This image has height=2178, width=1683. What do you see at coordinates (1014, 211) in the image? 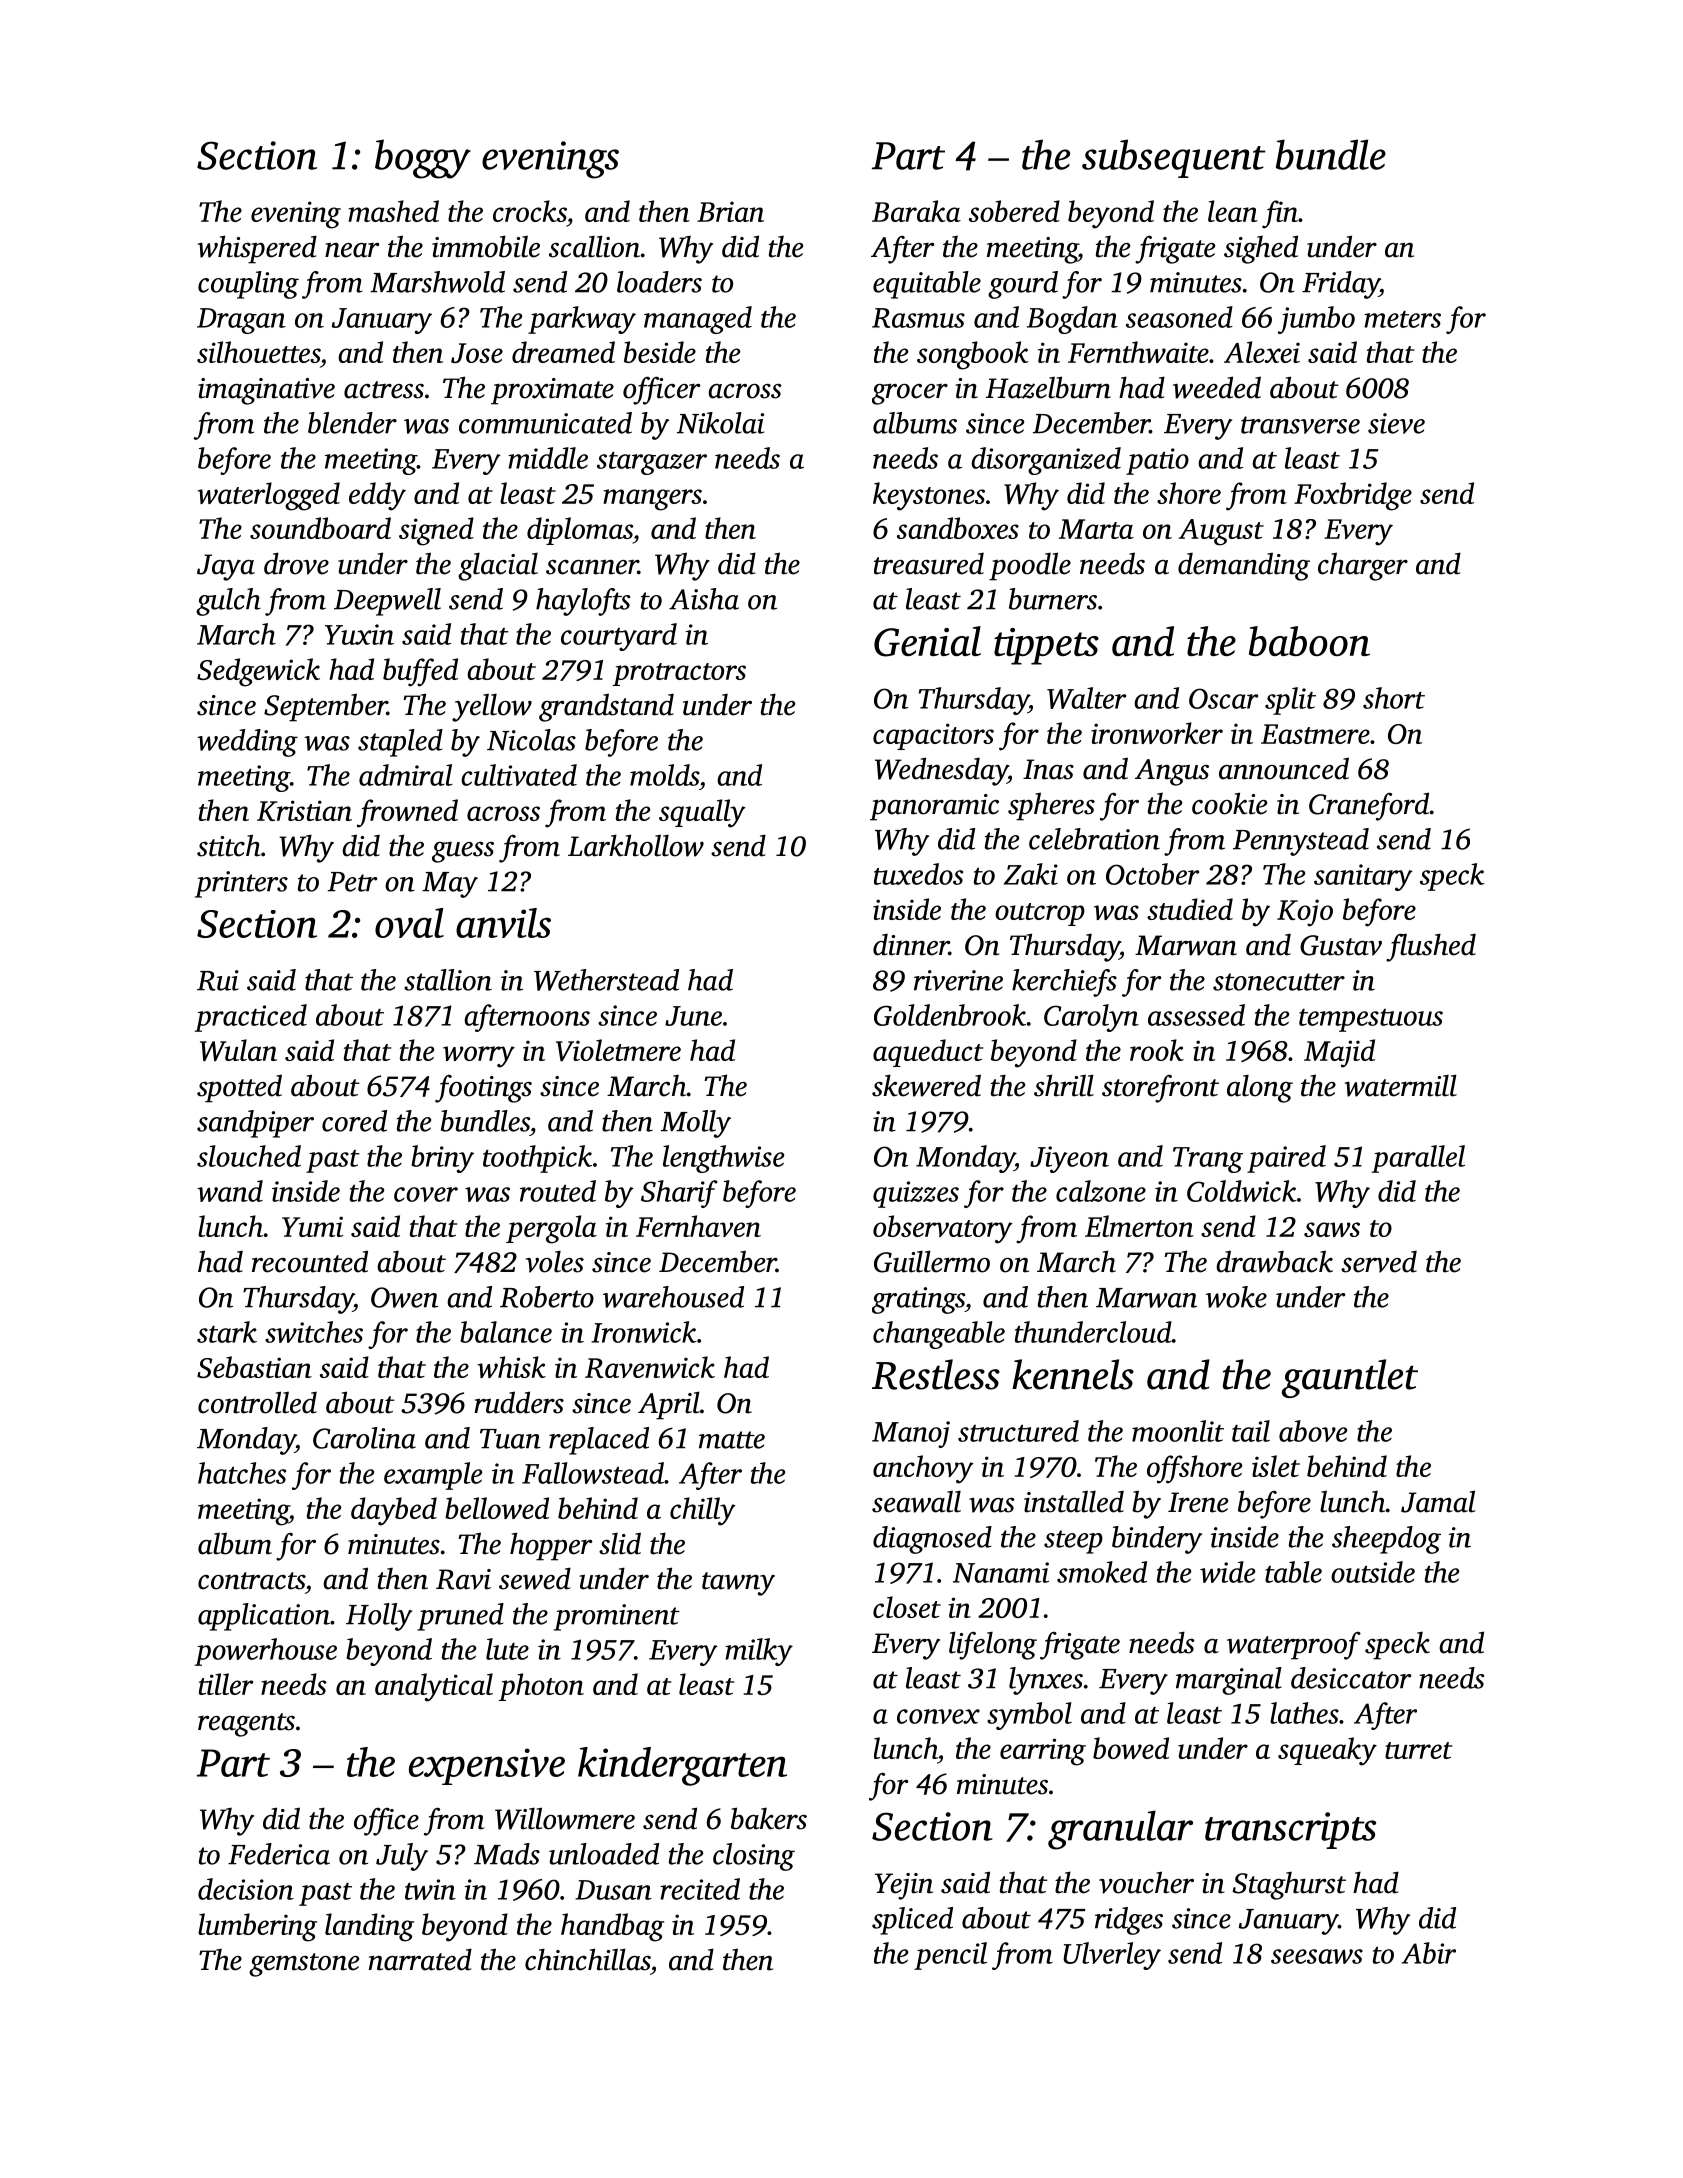
I see `sobered` at bounding box center [1014, 211].
